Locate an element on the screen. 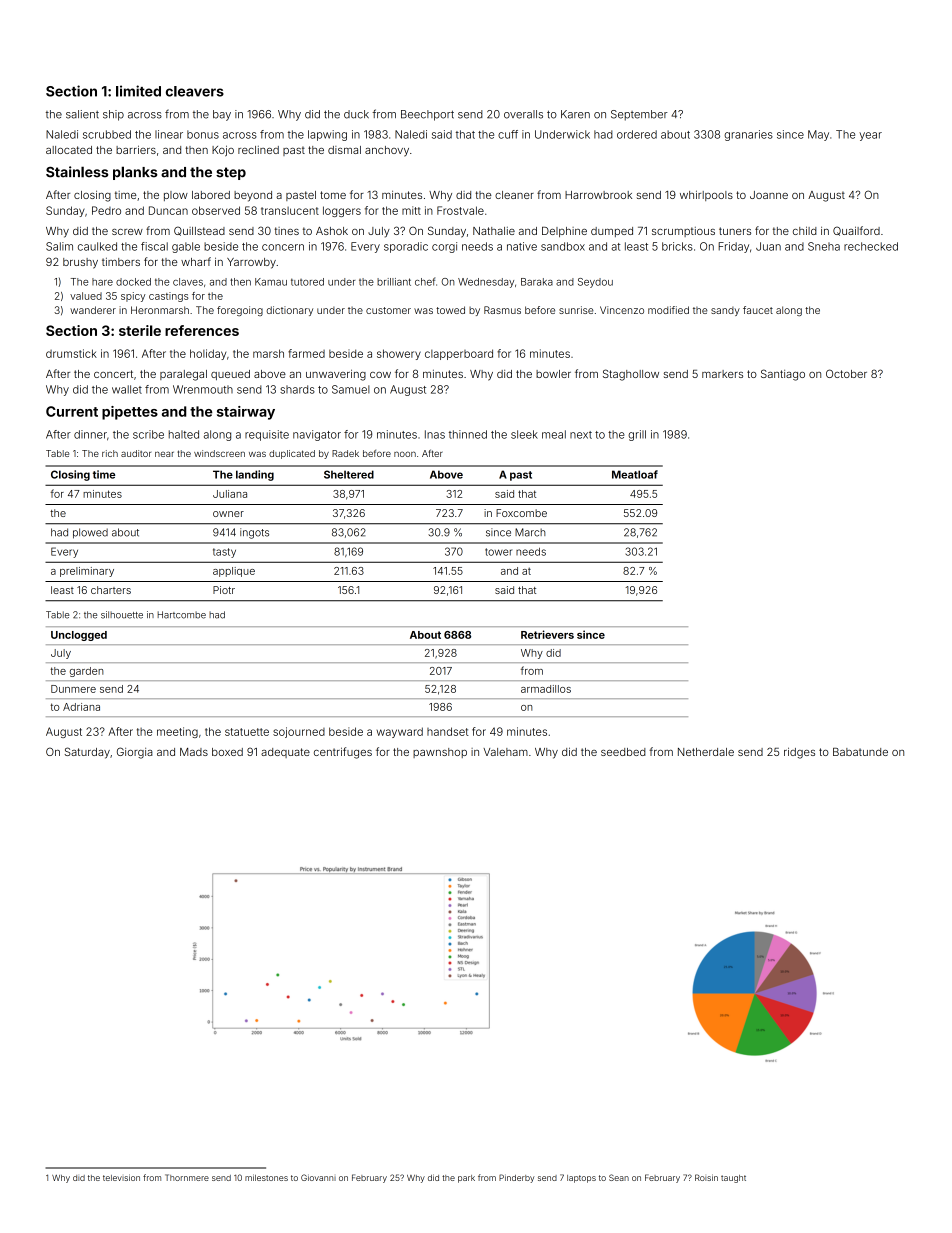  milestones is located at coordinates (266, 1177).
